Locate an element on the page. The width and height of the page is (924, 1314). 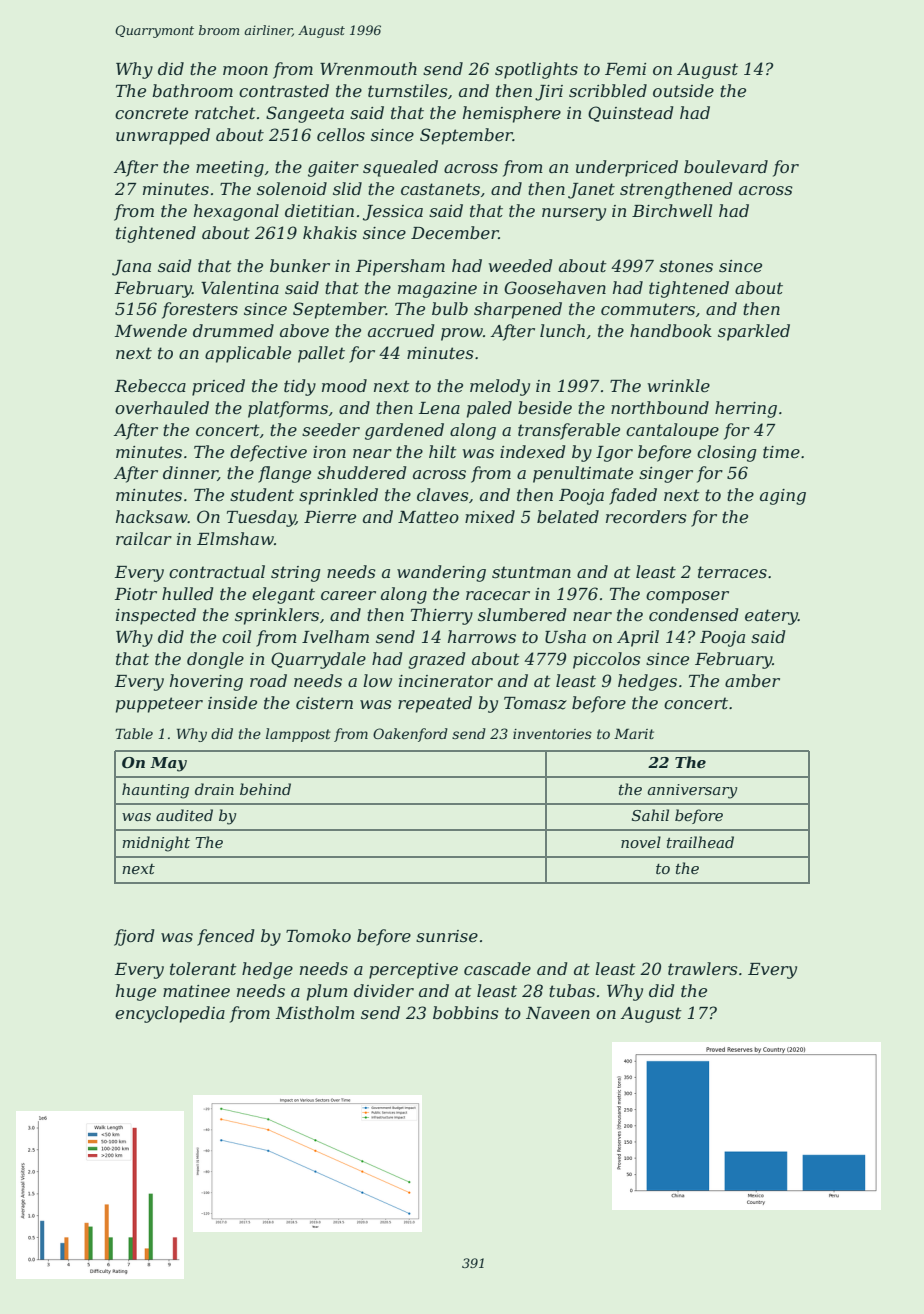
condensed is located at coordinates (693, 614).
